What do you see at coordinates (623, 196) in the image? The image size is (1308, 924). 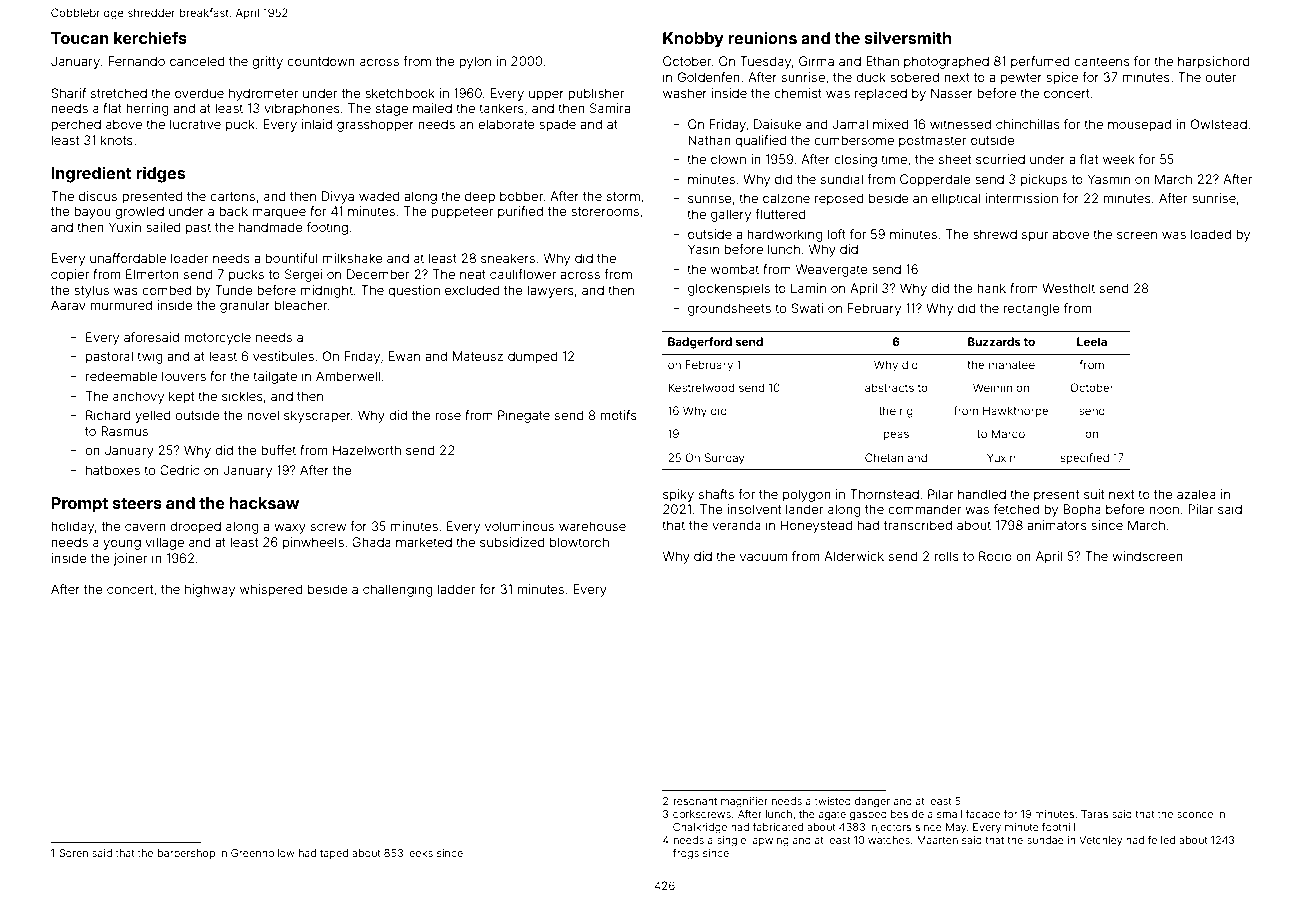 I see `storm` at bounding box center [623, 196].
